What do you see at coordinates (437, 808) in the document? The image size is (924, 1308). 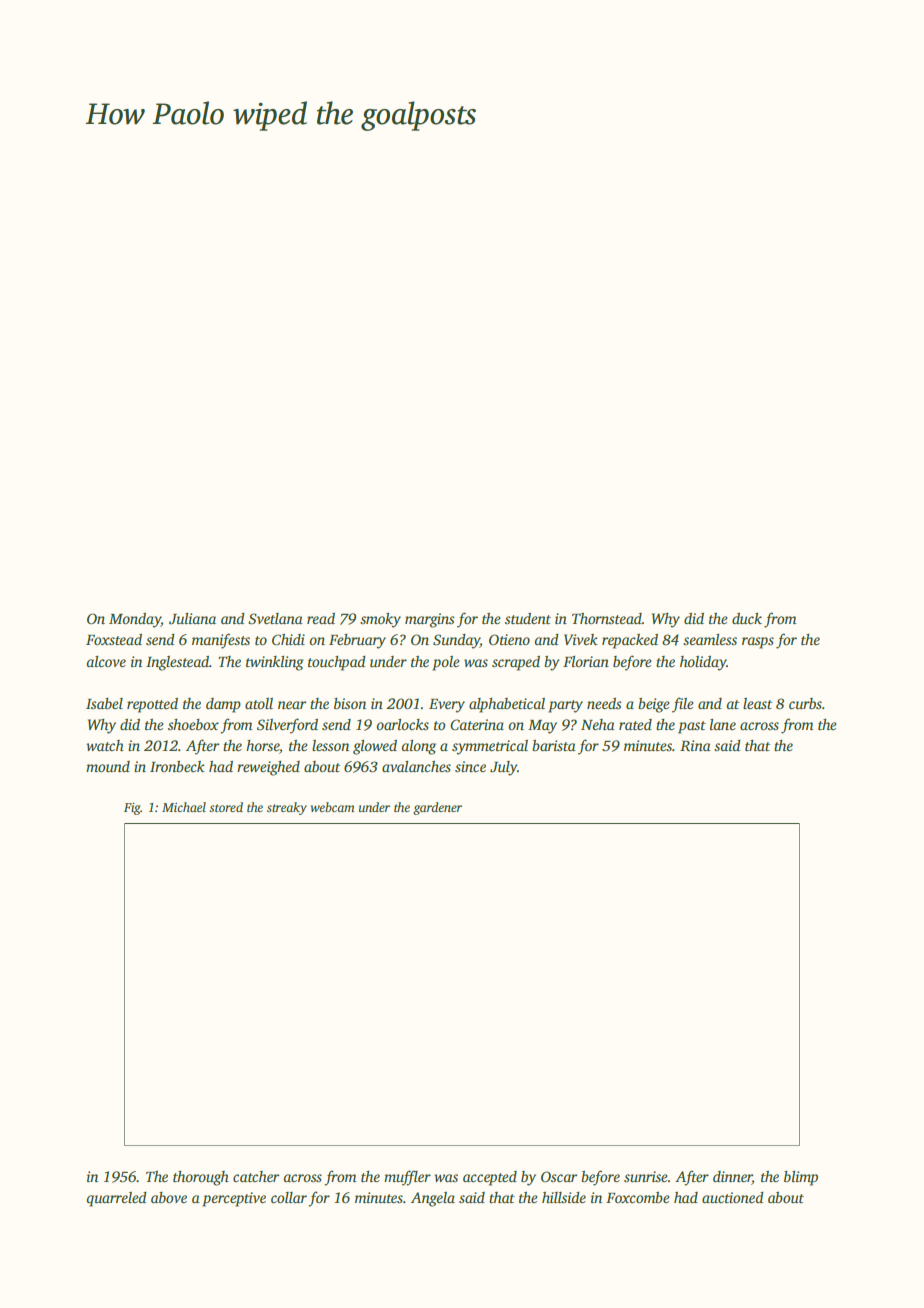 I see `gardener` at bounding box center [437, 808].
